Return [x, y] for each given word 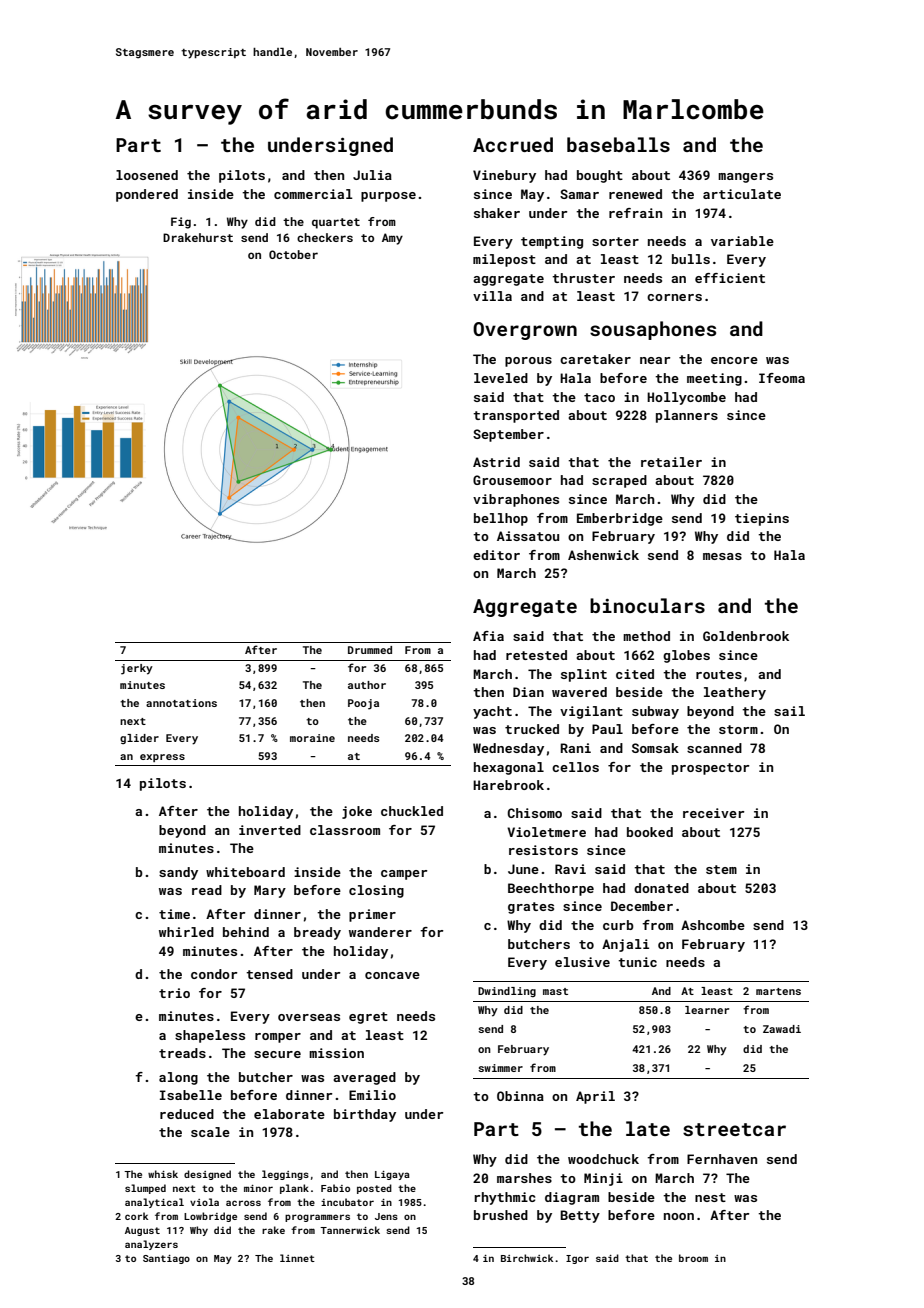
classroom [345, 830]
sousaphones [653, 330]
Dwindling [507, 992]
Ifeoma [782, 378]
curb [618, 925]
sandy [178, 873]
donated [661, 888]
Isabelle [191, 1095]
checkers [325, 237]
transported [516, 416]
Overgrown [525, 331]
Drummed [370, 650]
